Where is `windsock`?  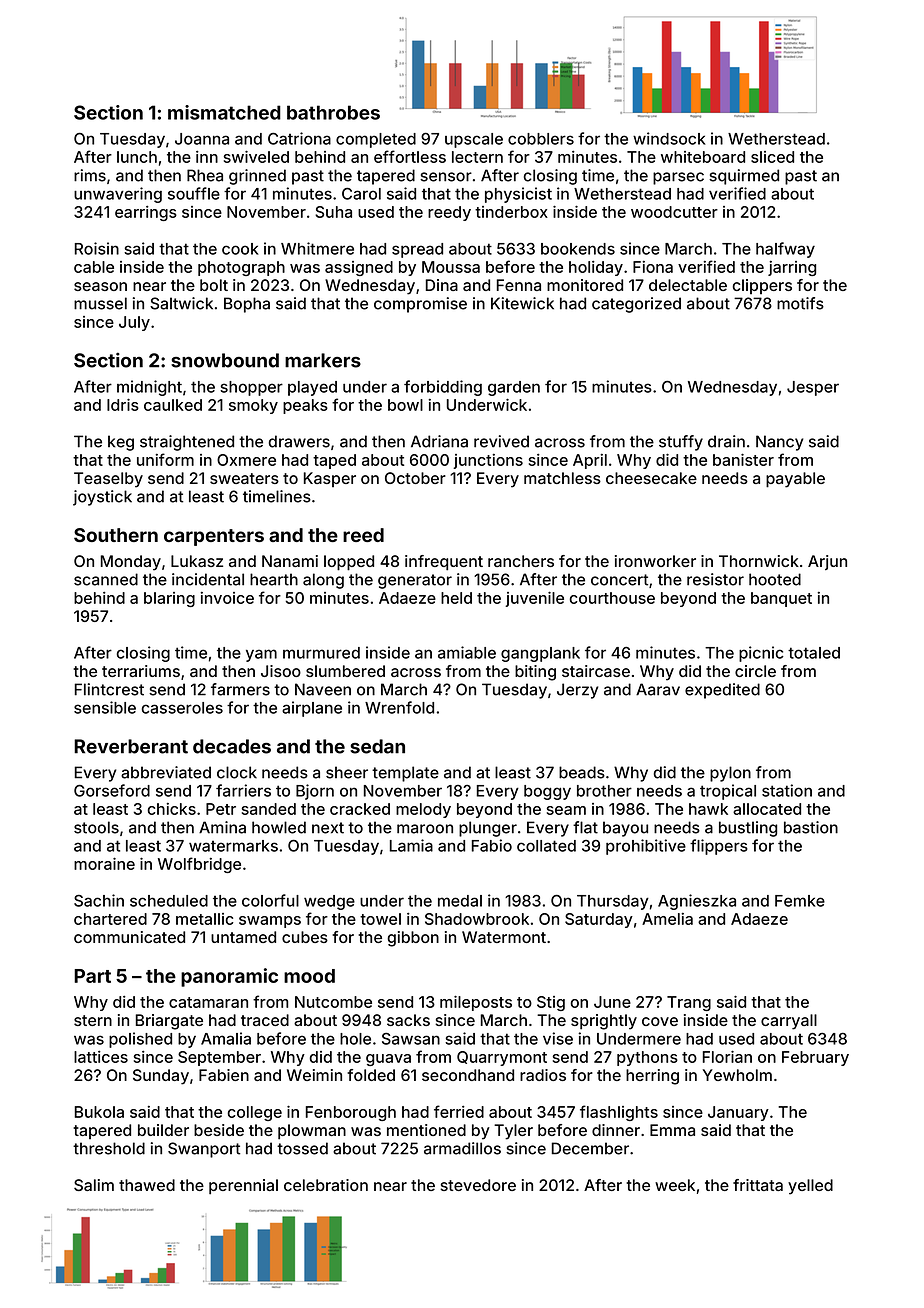 windsock is located at coordinates (669, 138).
